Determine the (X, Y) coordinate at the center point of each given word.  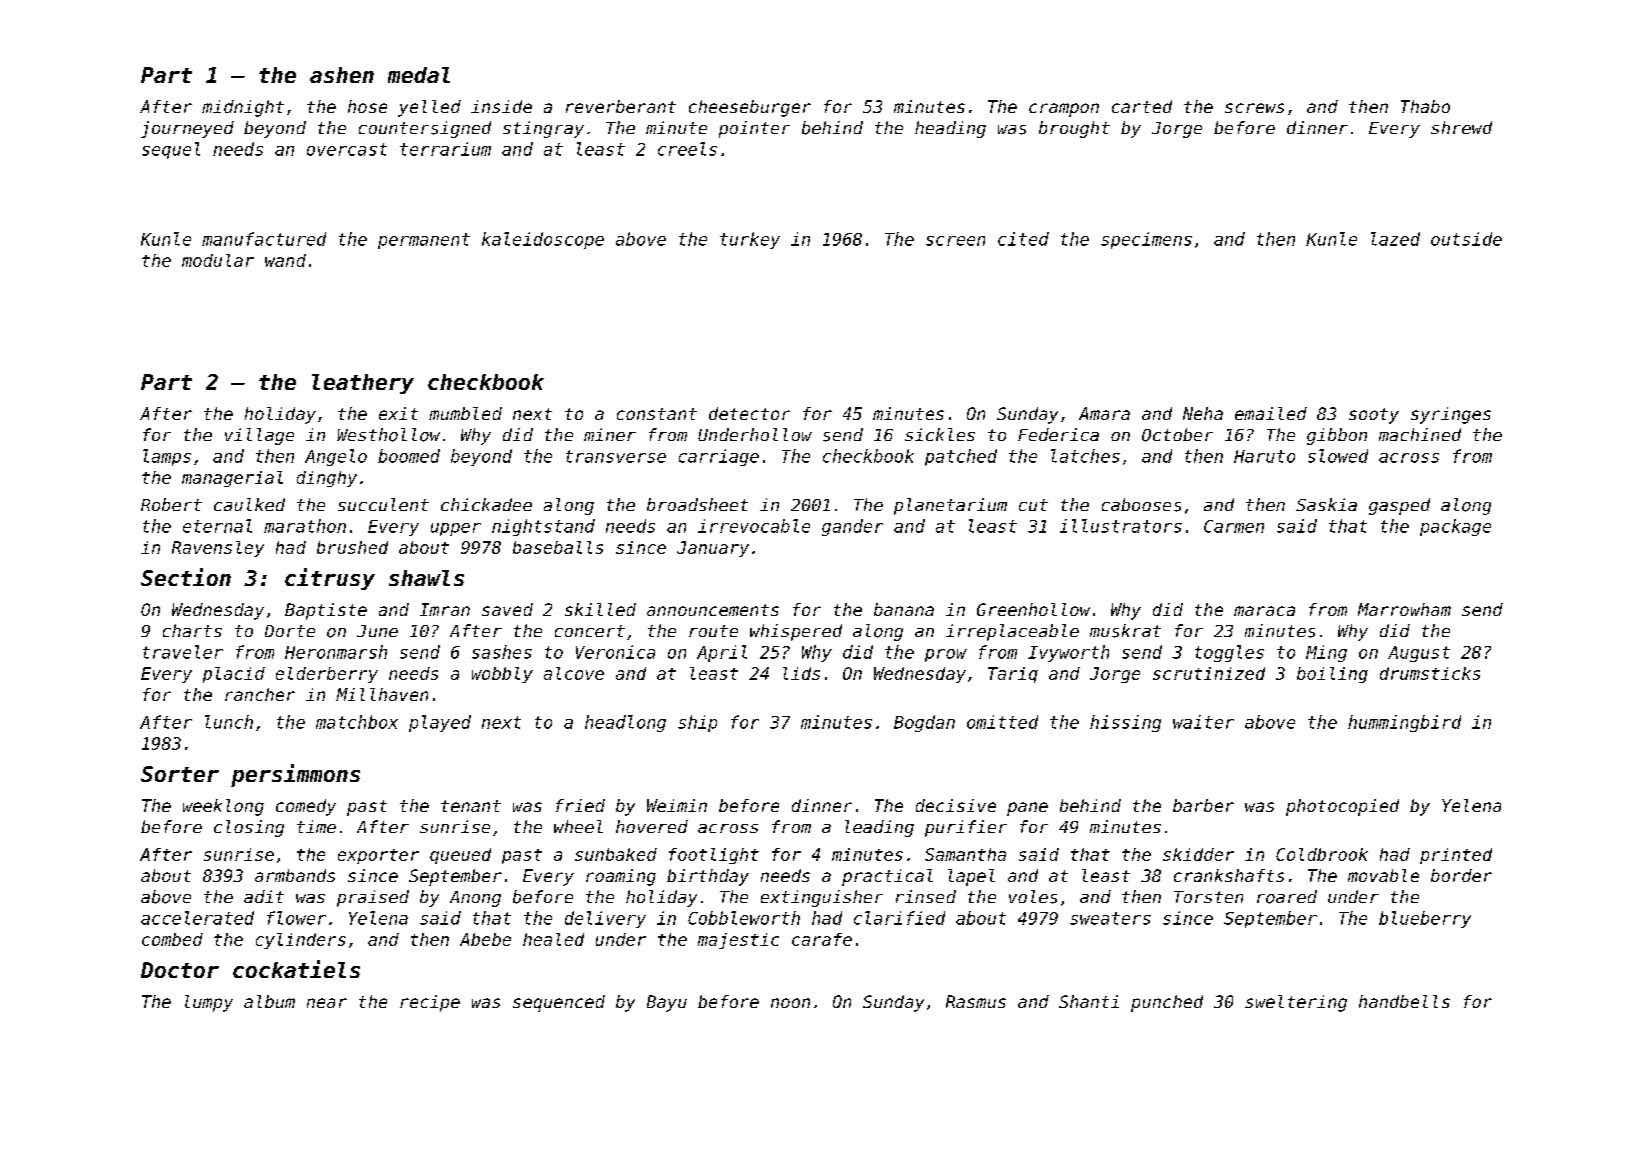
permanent (424, 241)
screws (1254, 108)
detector (749, 413)
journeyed (187, 129)
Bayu (667, 1003)
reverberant (621, 106)
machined (1420, 434)
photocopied (1342, 807)
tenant (471, 806)
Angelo (336, 457)
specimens (1146, 240)
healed (553, 939)
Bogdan (924, 723)
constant (657, 414)
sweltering (1296, 1003)
